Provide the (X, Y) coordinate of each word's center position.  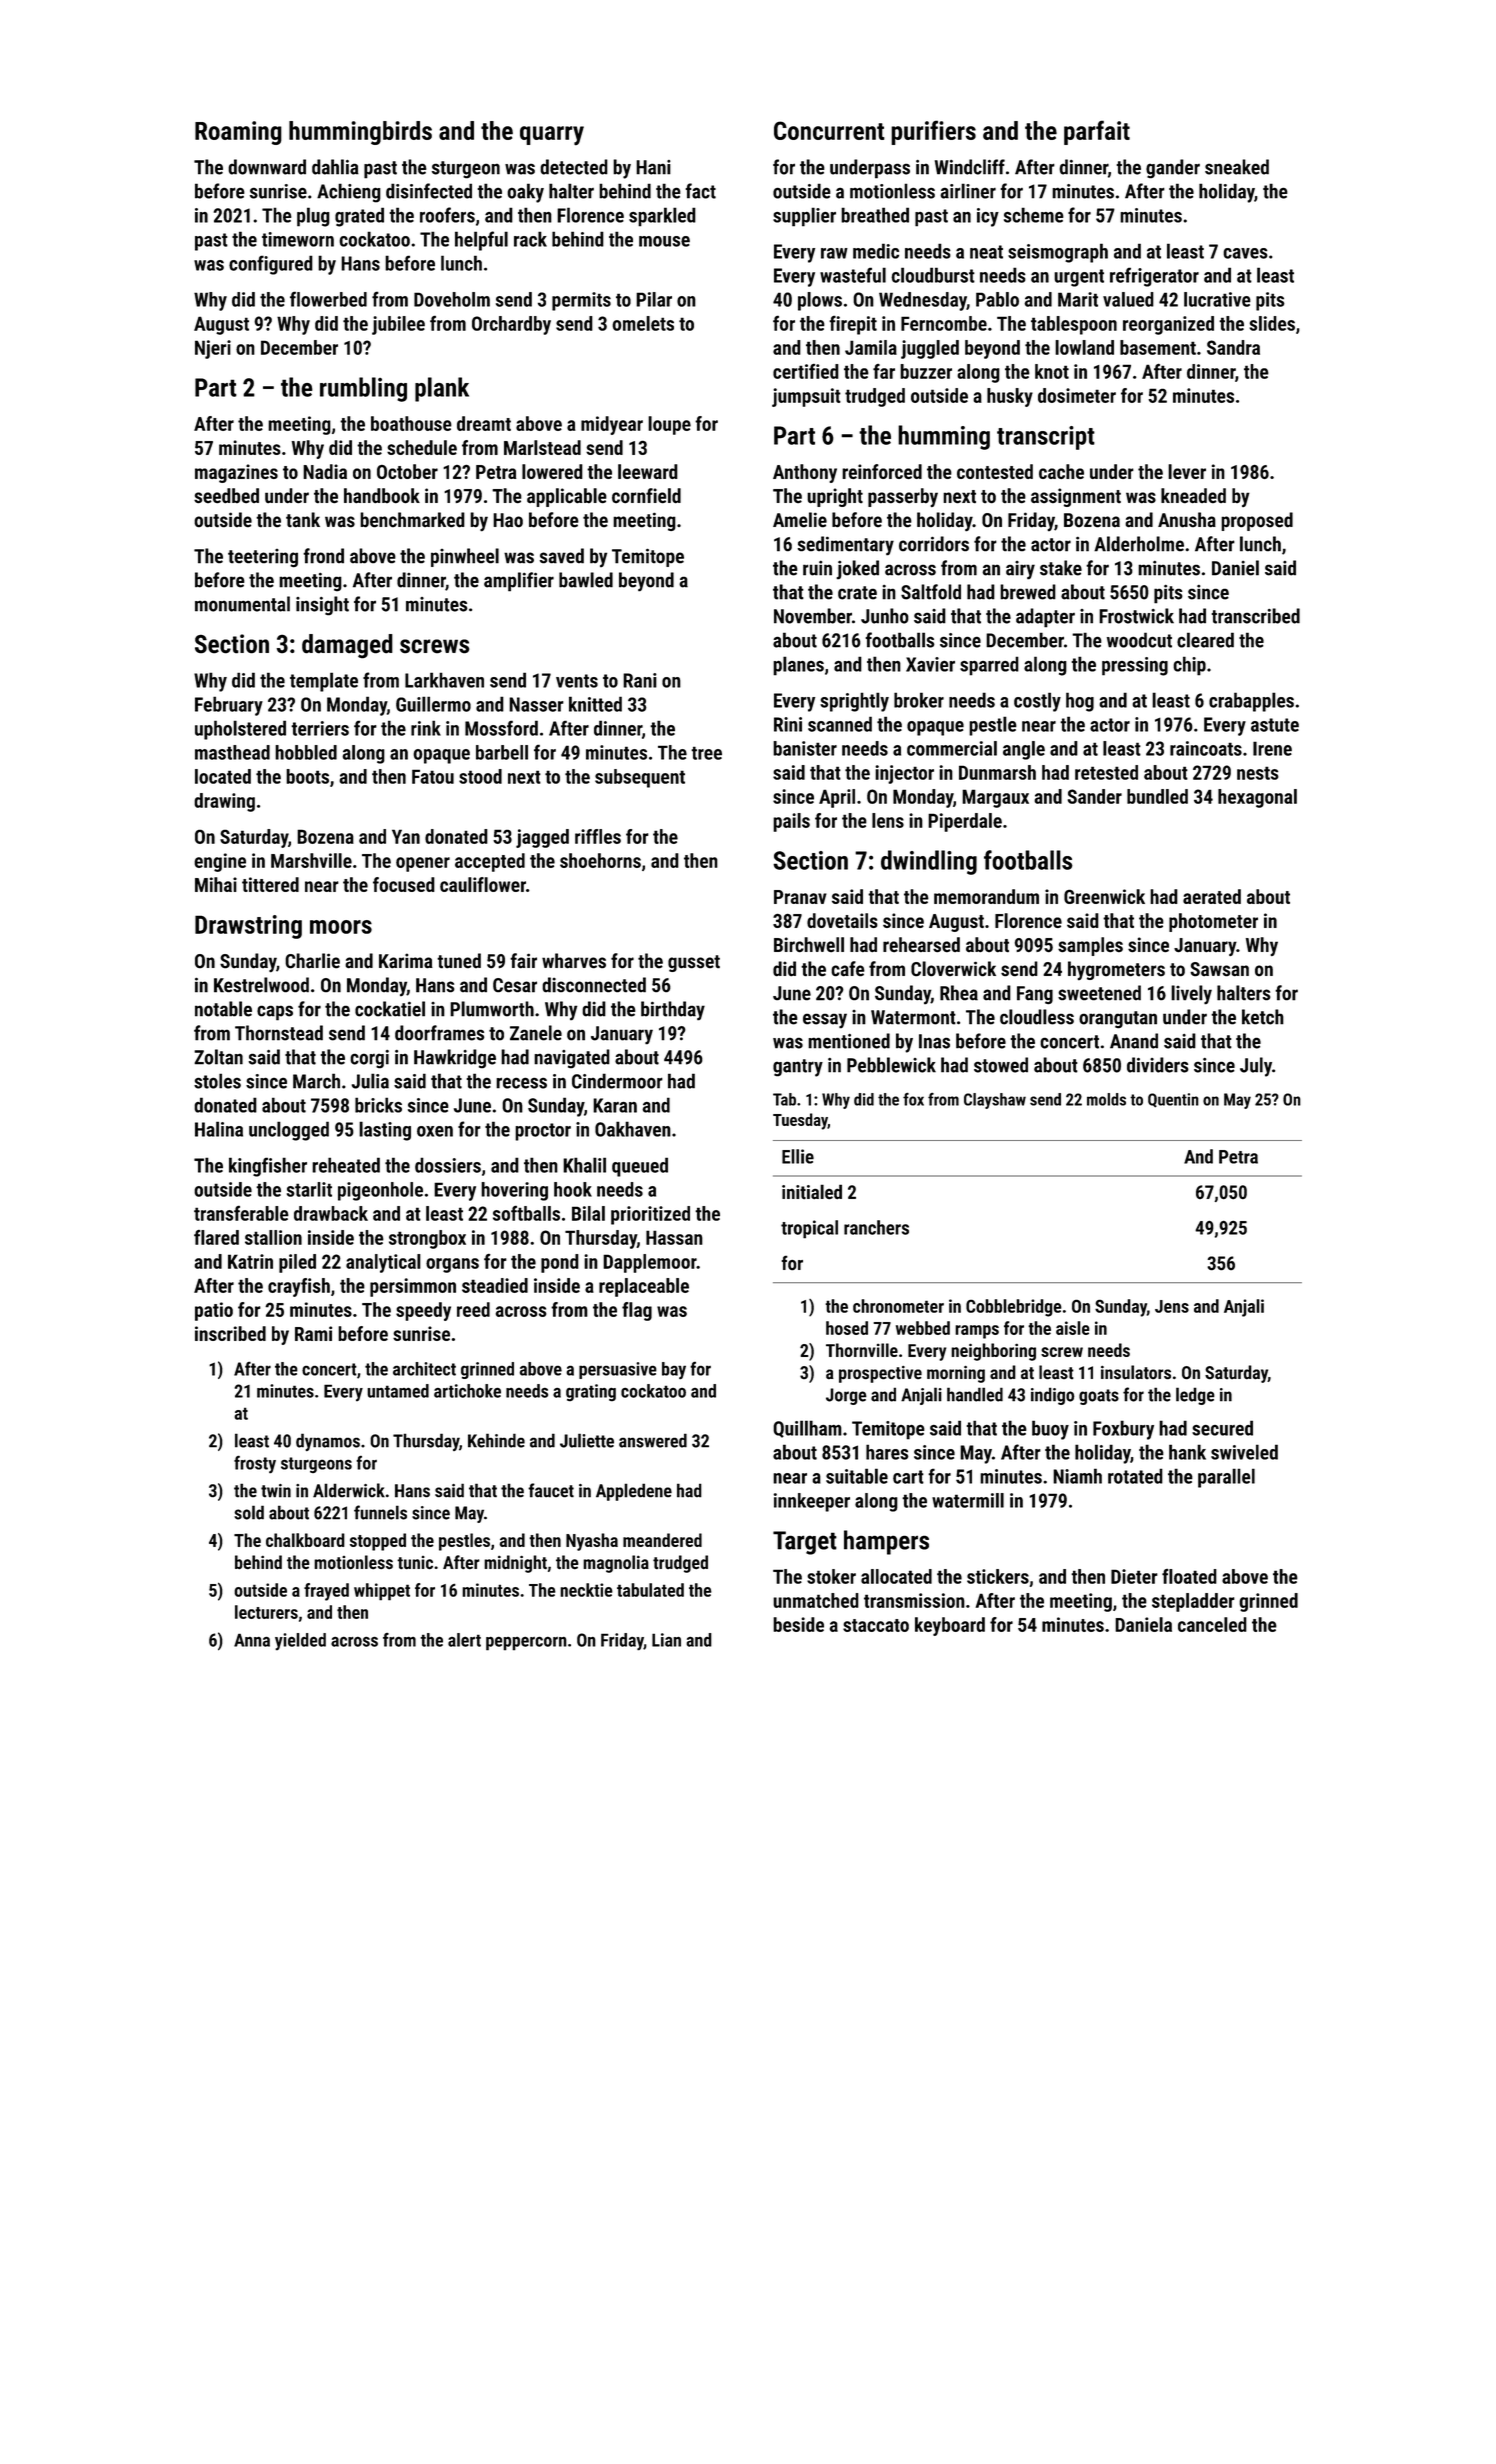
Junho (885, 616)
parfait (1097, 132)
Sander (1095, 796)
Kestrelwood (261, 985)
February (229, 706)
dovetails (842, 920)
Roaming (238, 133)
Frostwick (1136, 616)
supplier (804, 217)
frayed (326, 1592)
